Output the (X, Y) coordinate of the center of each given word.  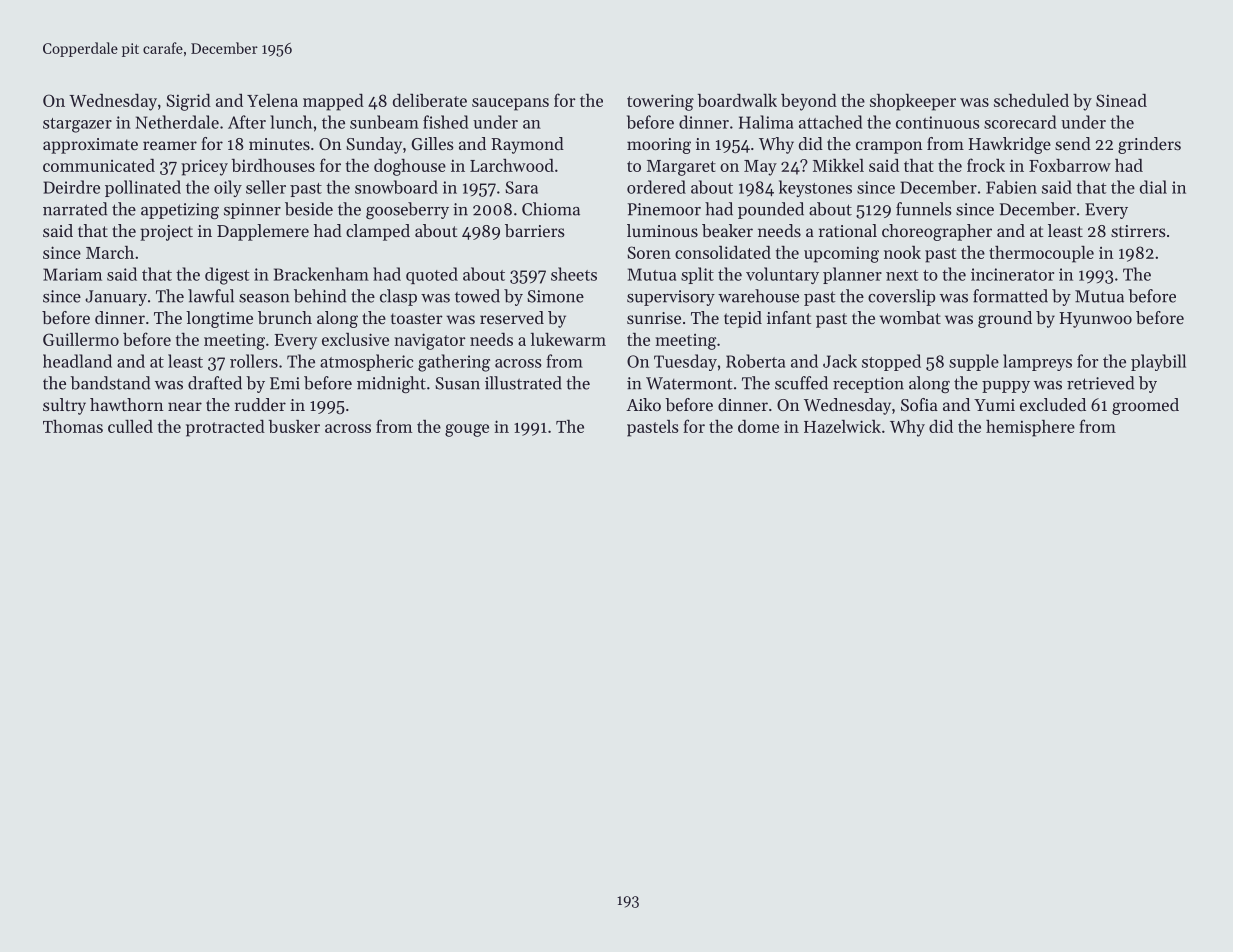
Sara (521, 187)
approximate (90, 146)
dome (758, 426)
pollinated (143, 188)
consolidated (723, 252)
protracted (225, 428)
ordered (656, 187)
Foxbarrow (1070, 165)
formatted (1010, 296)
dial (1153, 187)
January (116, 298)
